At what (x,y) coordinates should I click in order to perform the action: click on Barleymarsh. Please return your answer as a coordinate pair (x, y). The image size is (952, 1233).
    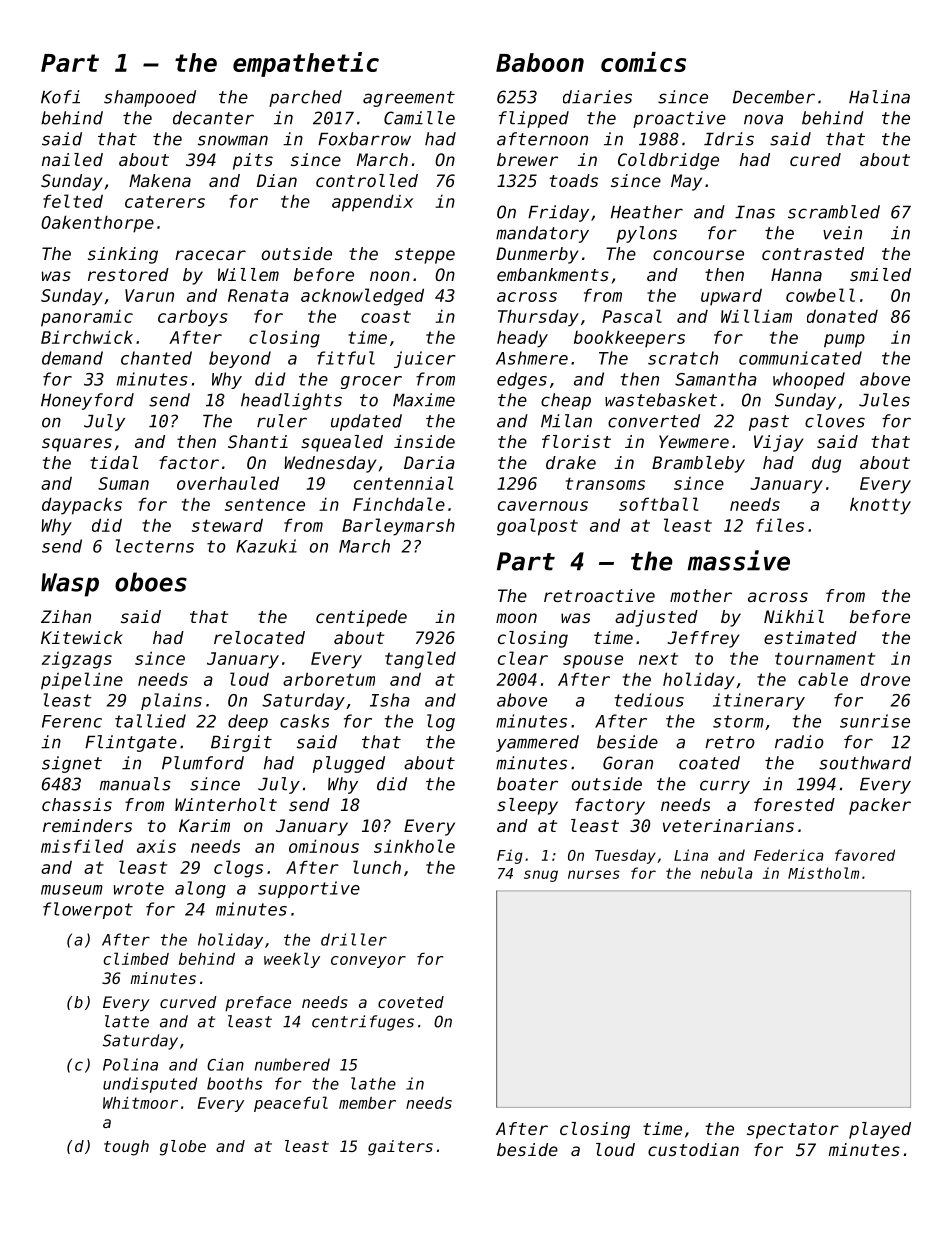
    Looking at the image, I should click on (398, 527).
